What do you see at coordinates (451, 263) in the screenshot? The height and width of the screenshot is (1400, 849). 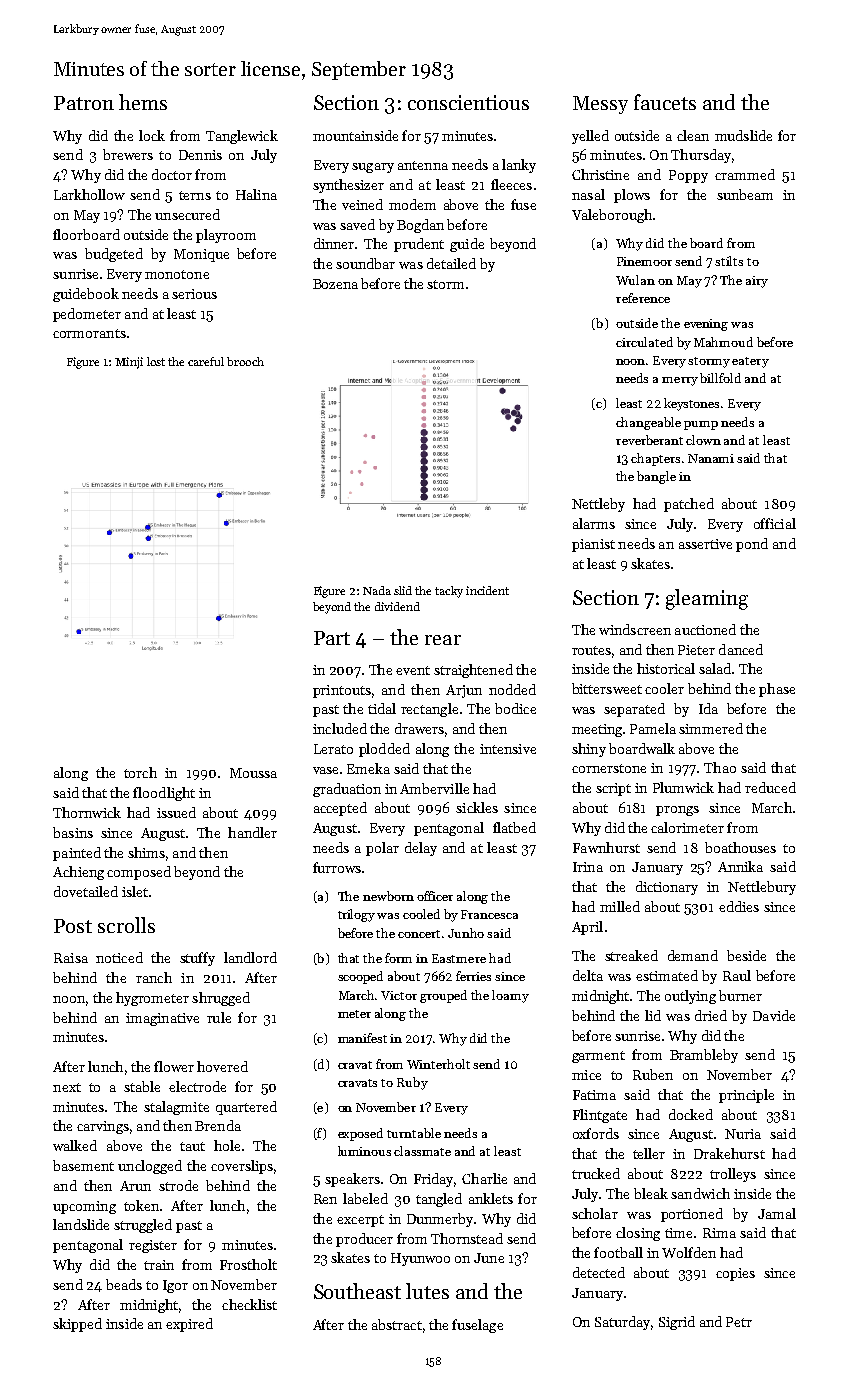 I see `detailed` at bounding box center [451, 263].
